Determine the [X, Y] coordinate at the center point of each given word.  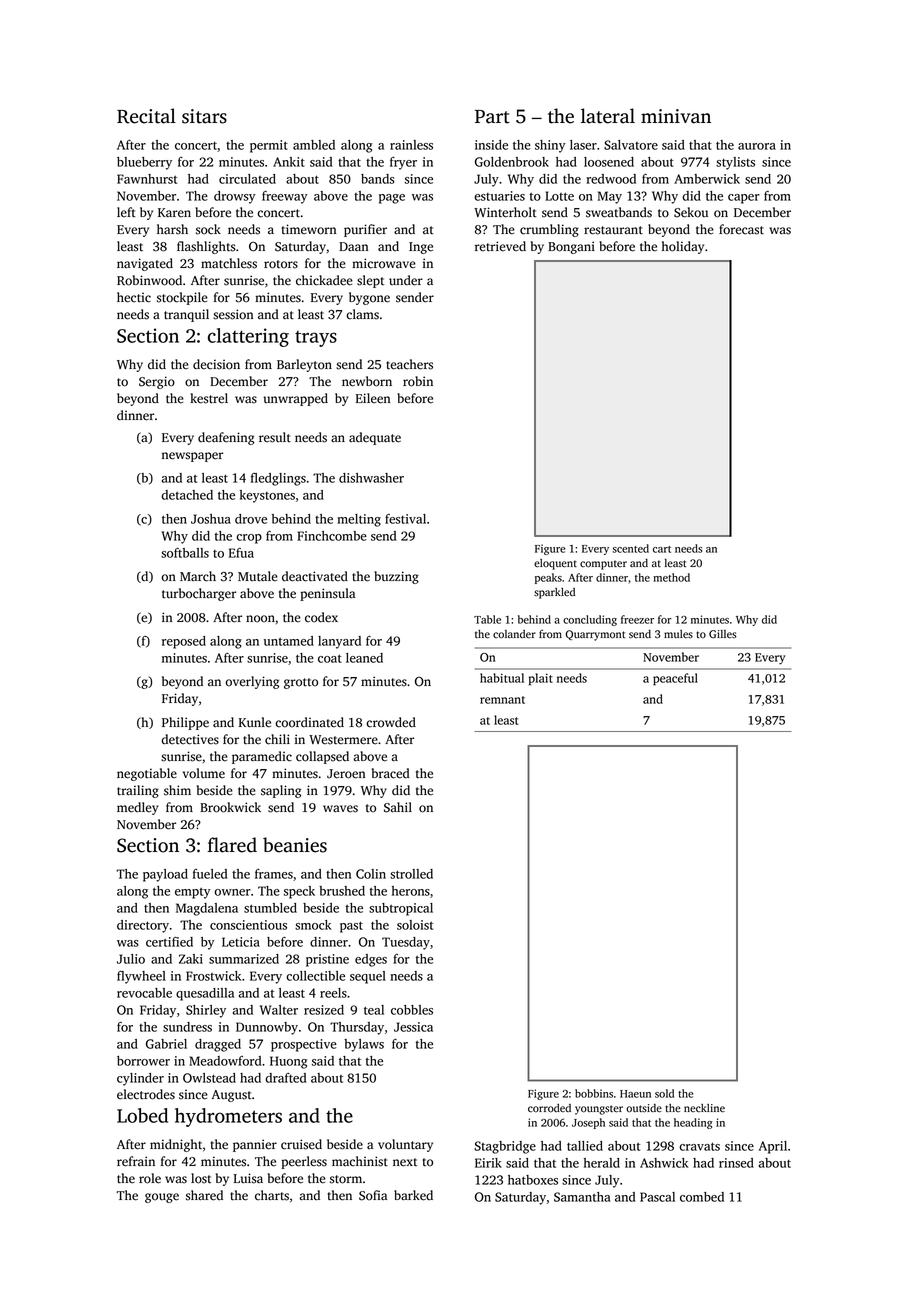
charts [272, 1195]
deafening [226, 438]
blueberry [144, 163]
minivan [676, 116]
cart [662, 549]
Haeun [635, 1094]
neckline [704, 1108]
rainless [411, 145]
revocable [144, 993]
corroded [549, 1108]
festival [405, 519]
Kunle [255, 722]
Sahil [398, 807]
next [405, 1162]
